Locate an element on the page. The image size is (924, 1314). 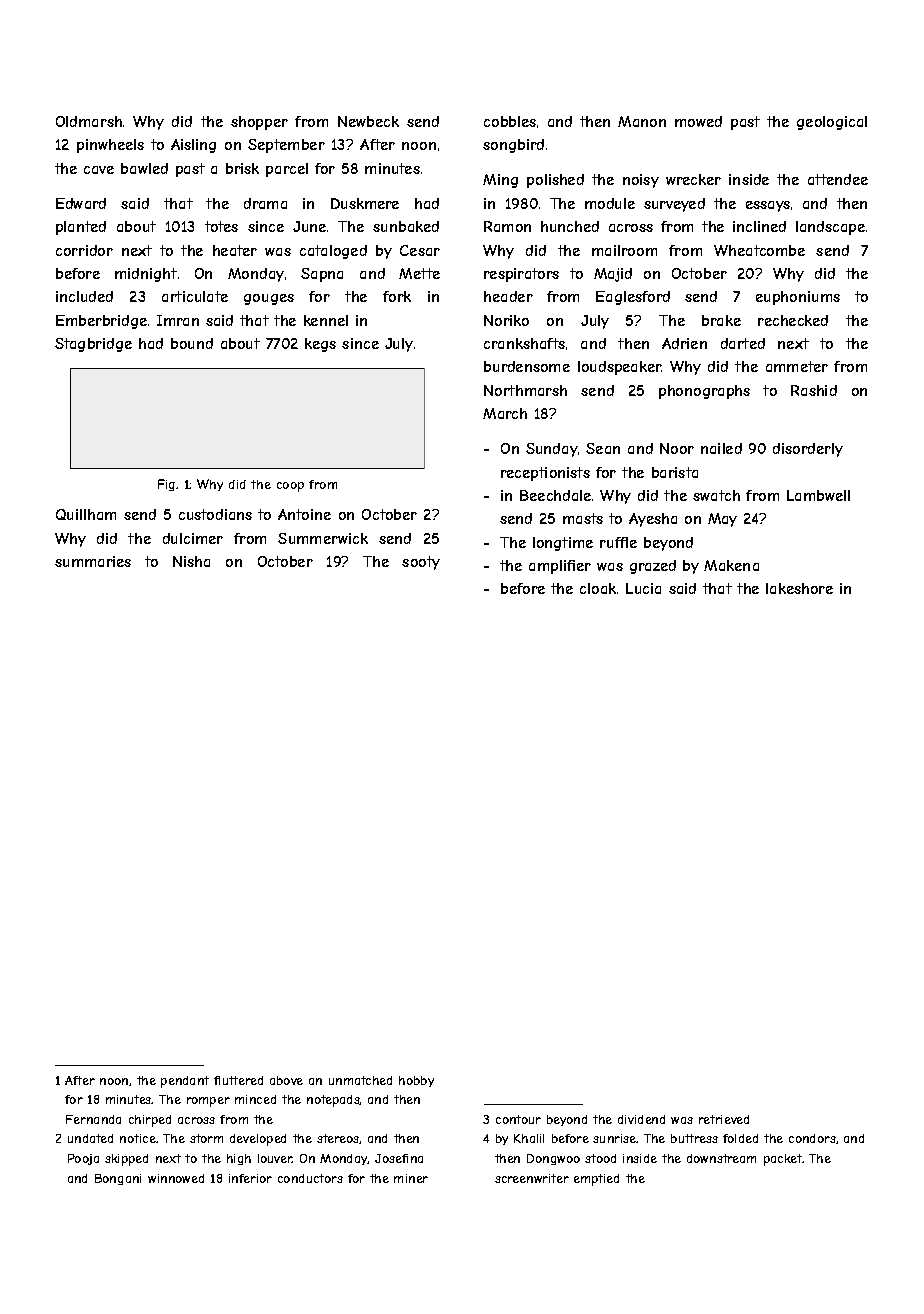
Lucia is located at coordinates (643, 588).
